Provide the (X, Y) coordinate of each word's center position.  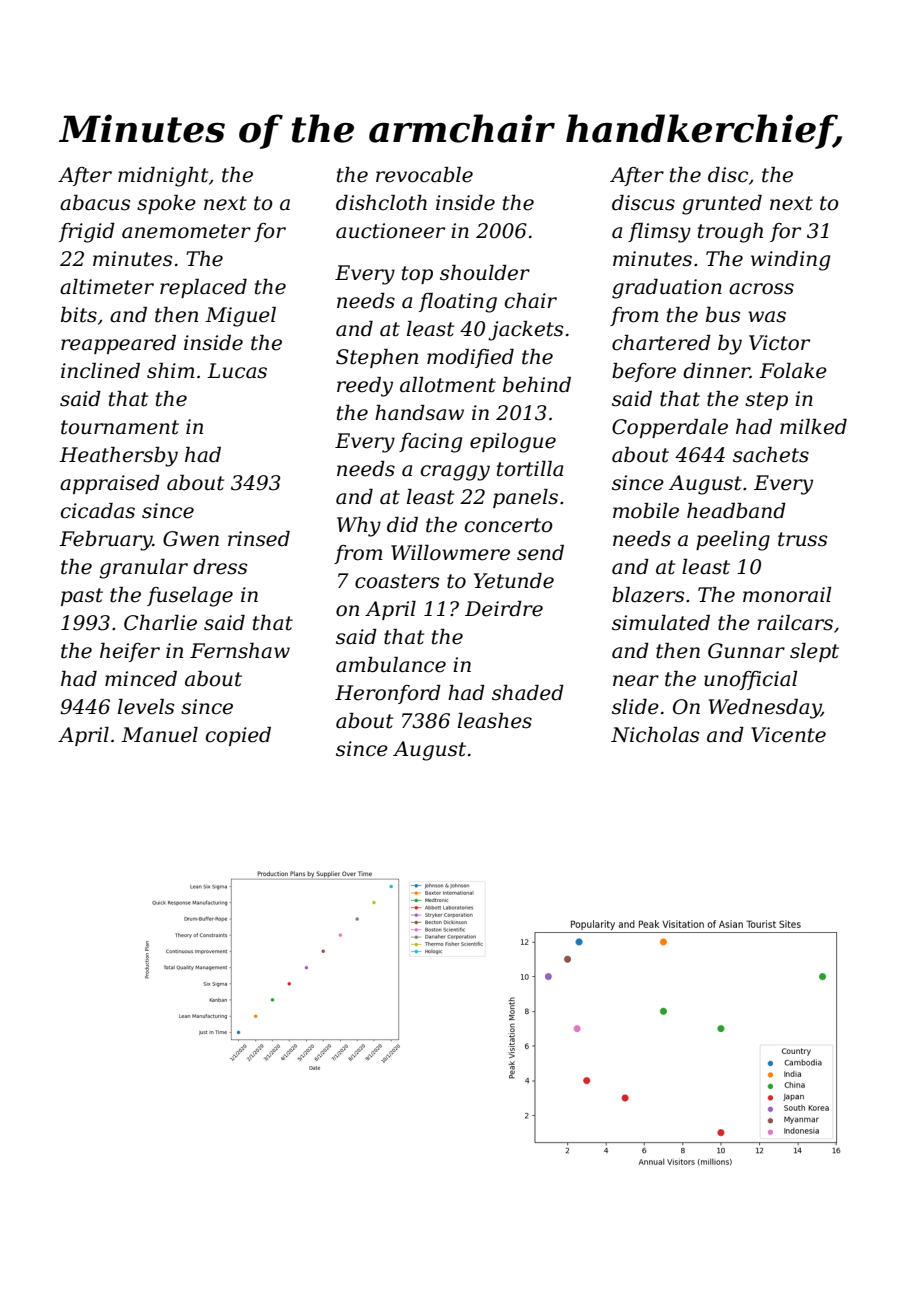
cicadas (98, 511)
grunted (722, 205)
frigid (87, 233)
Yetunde (514, 581)
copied (238, 736)
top (417, 275)
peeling (733, 541)
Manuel (159, 735)
